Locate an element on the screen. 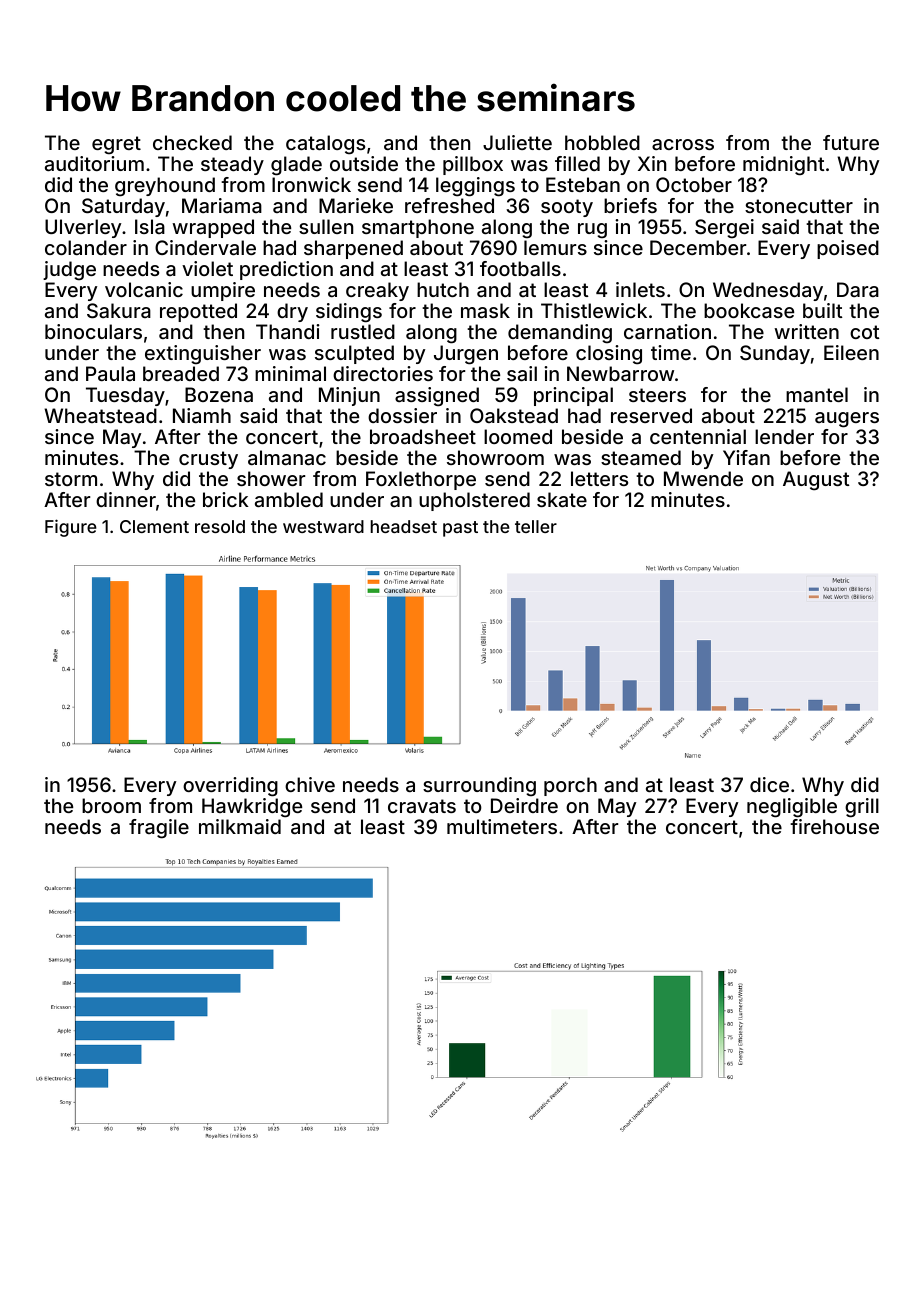 The height and width of the screenshot is (1308, 924). Mwende is located at coordinates (703, 478).
